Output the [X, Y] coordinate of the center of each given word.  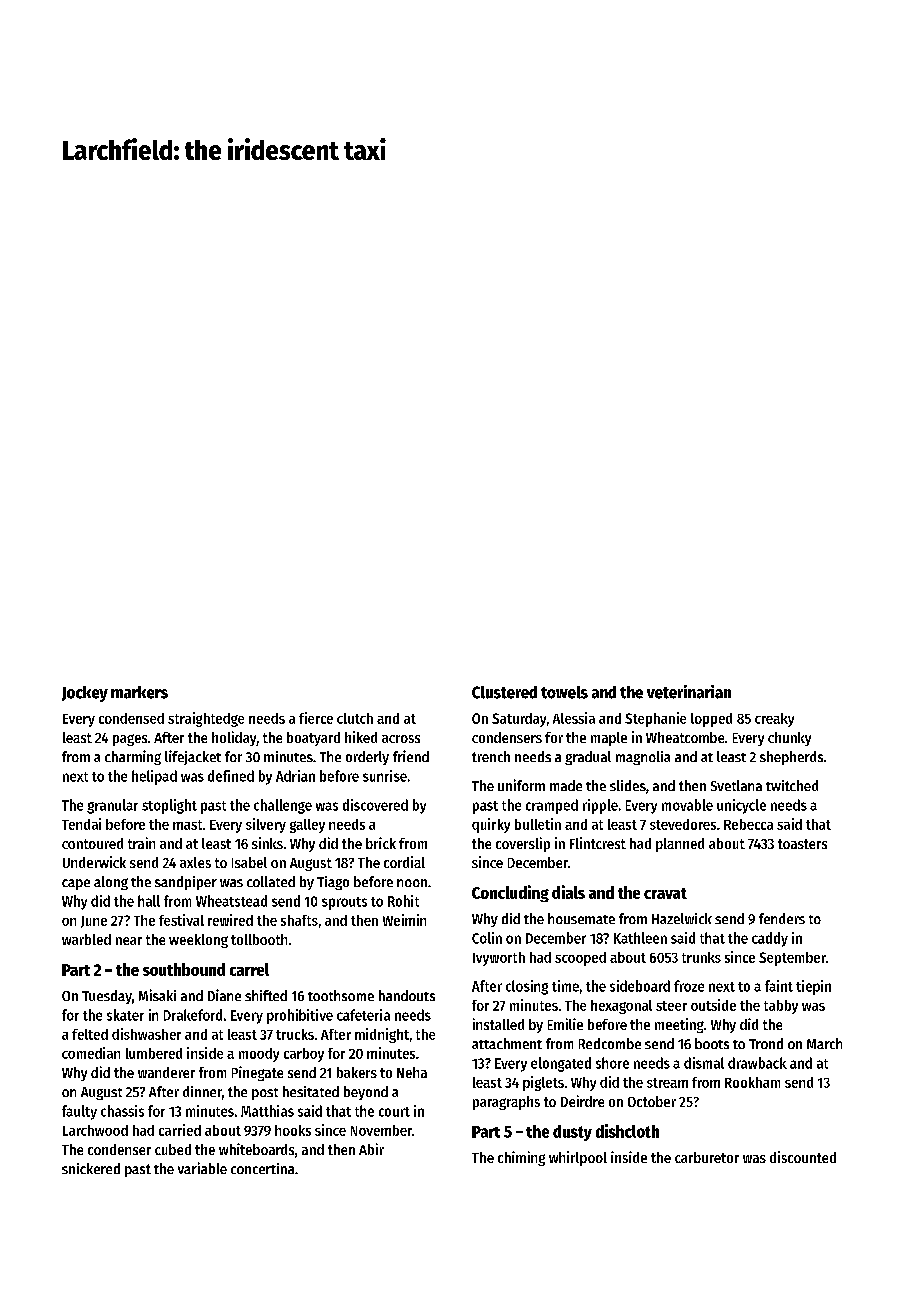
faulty [79, 1112]
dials [568, 892]
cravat [665, 893]
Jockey [85, 694]
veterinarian [689, 692]
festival [181, 920]
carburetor [707, 1157]
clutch [355, 718]
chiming [521, 1158]
